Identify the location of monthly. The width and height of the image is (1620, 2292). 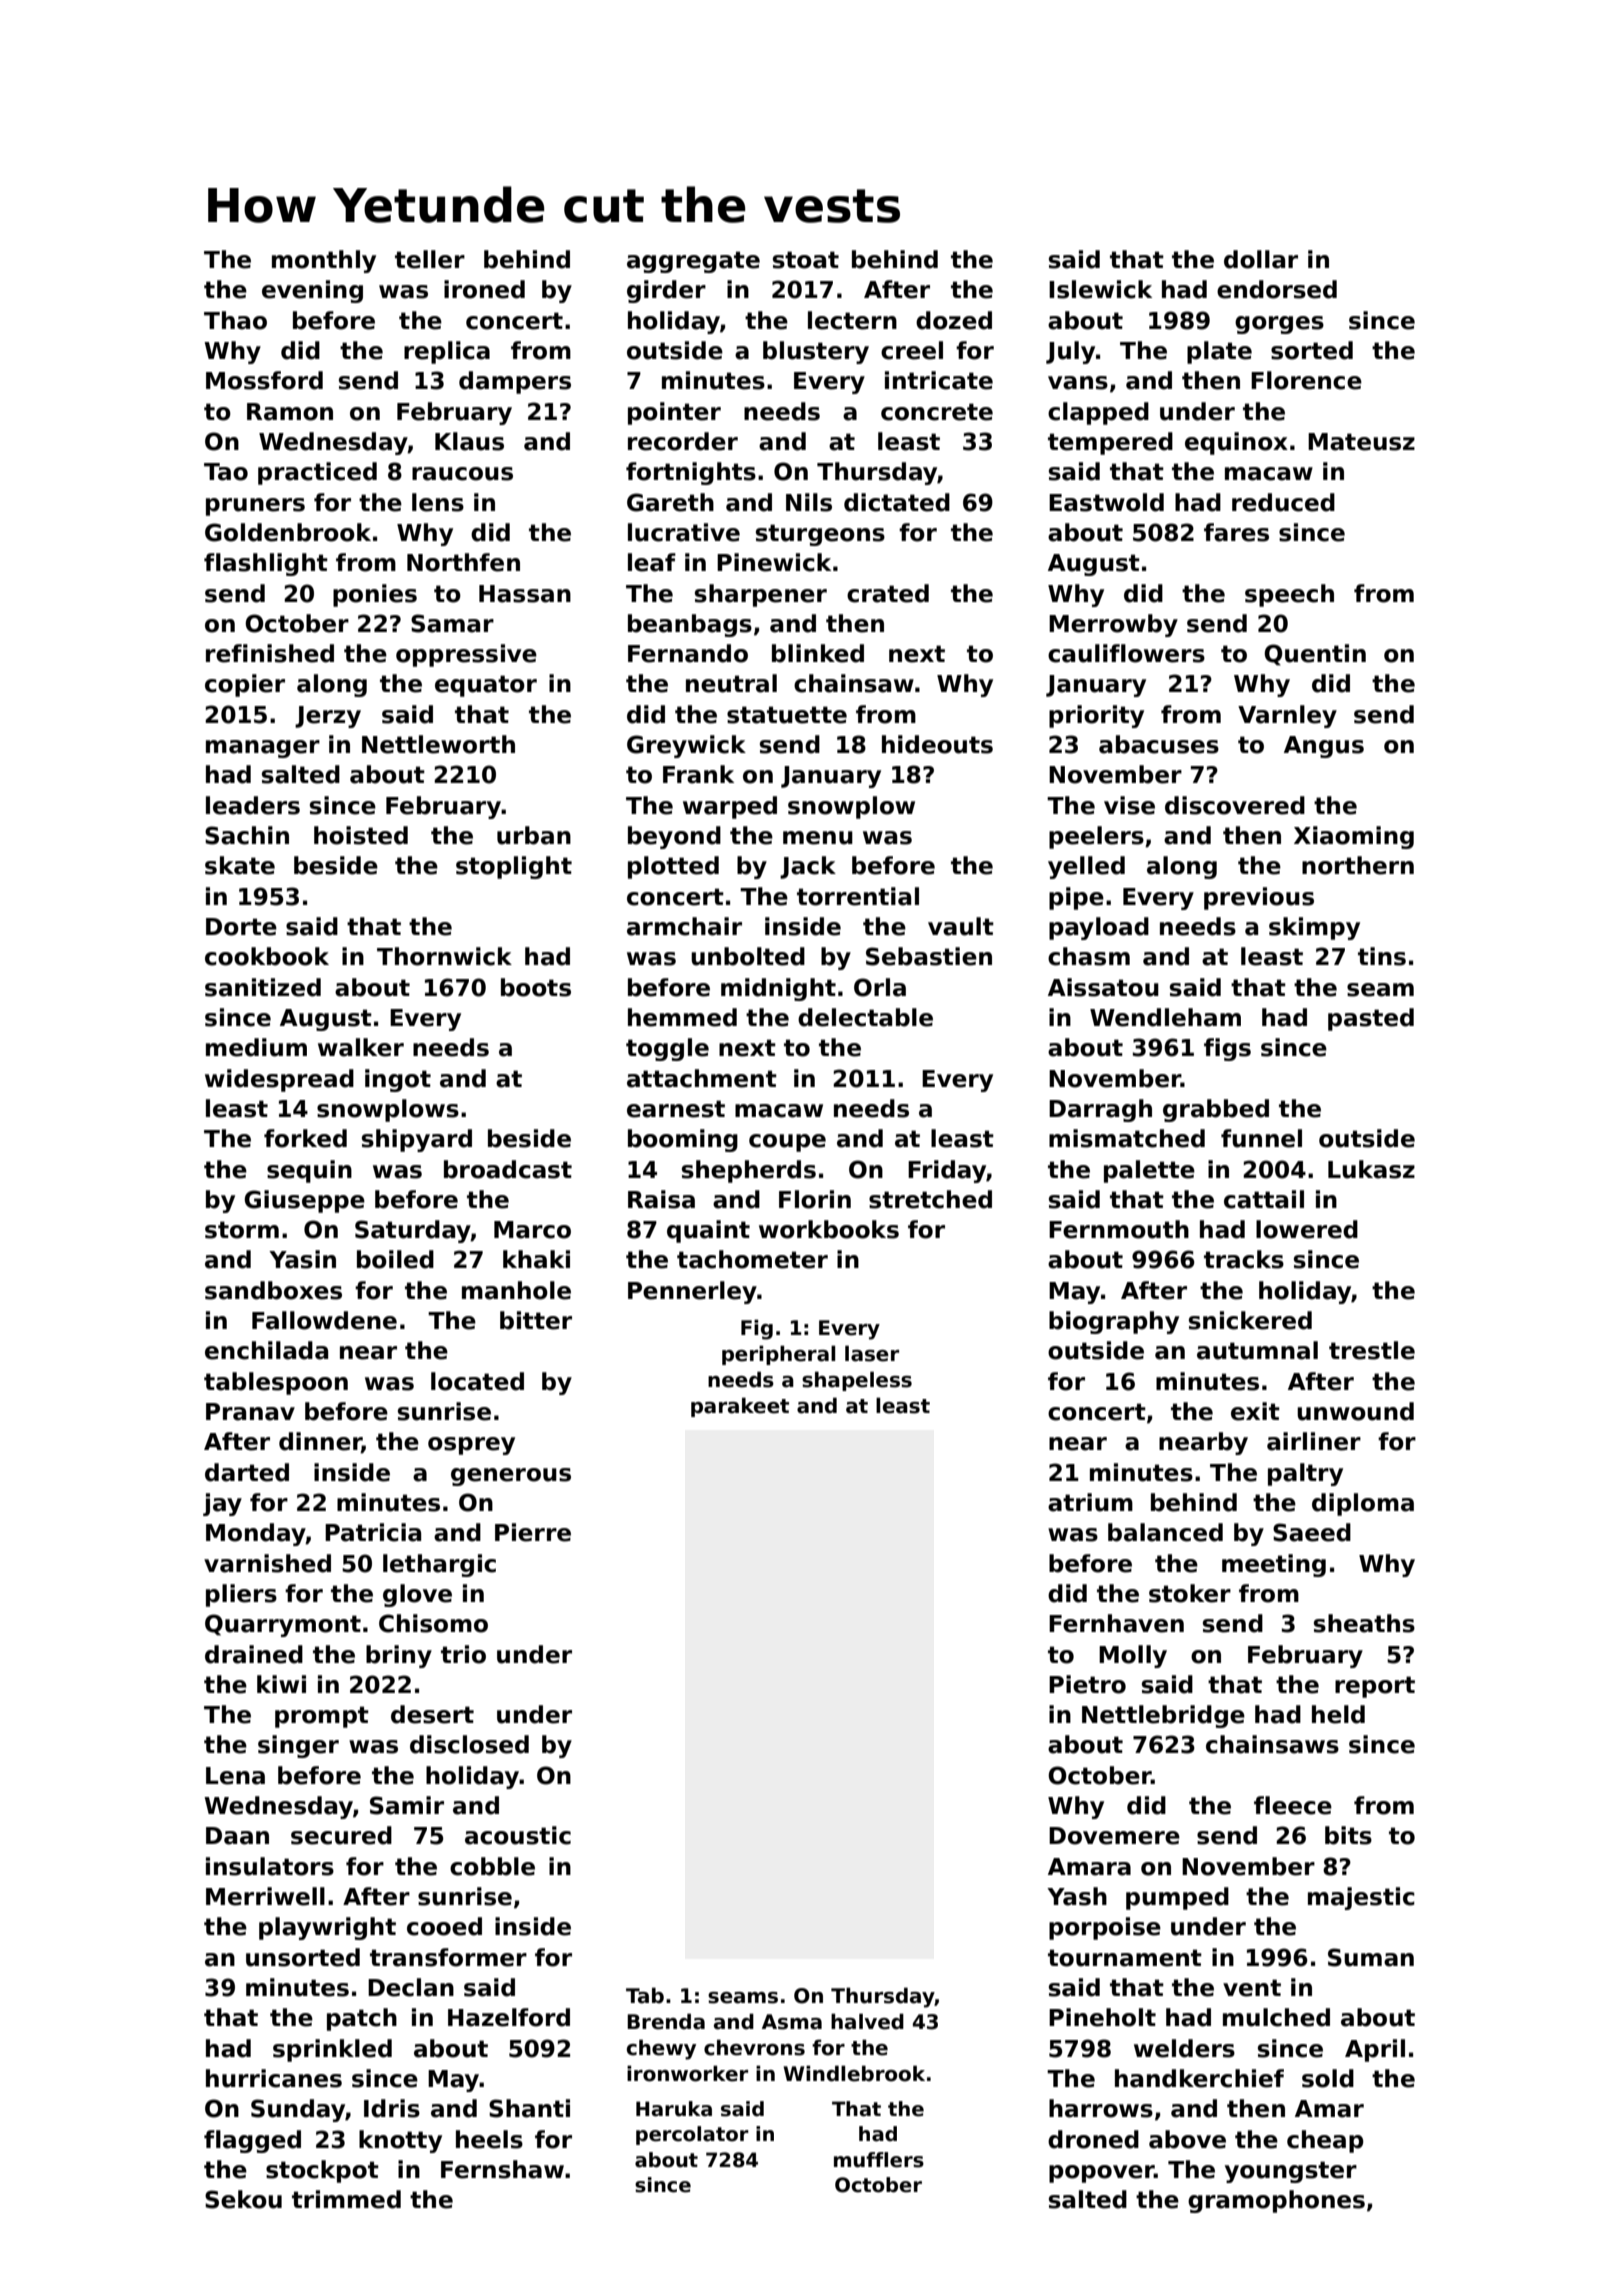
(324, 261).
